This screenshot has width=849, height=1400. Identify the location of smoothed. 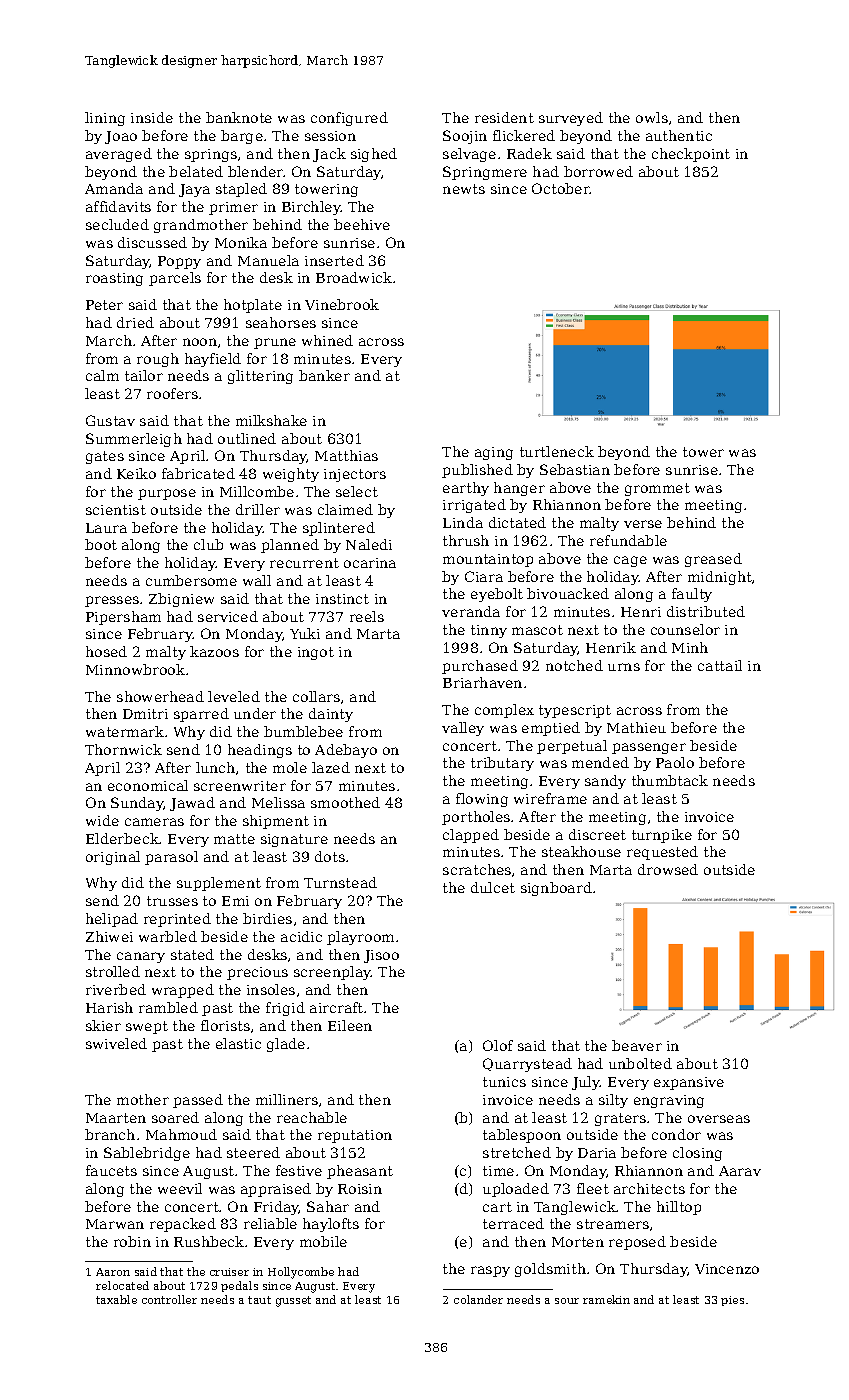
(345, 802).
